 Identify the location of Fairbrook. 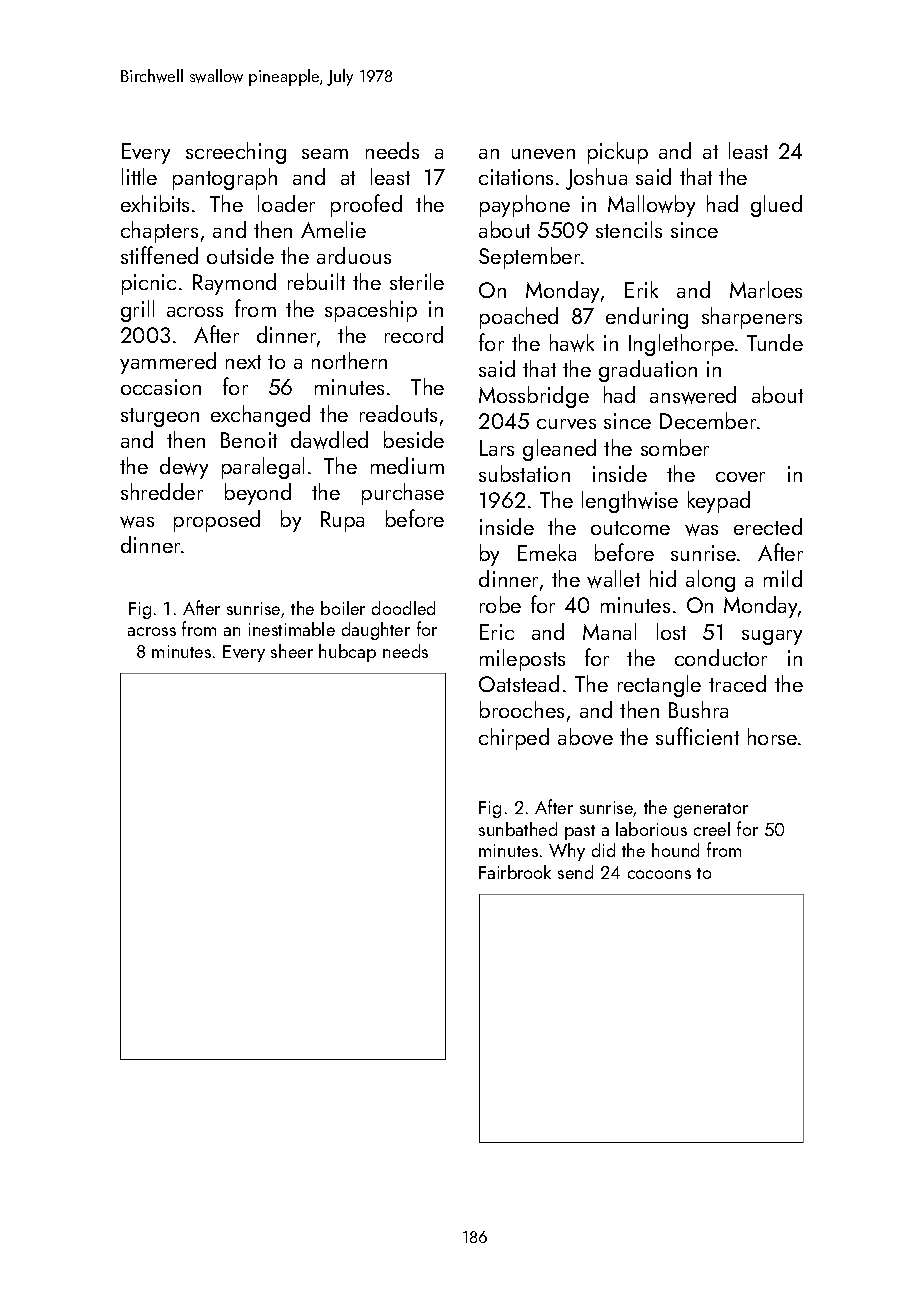
(515, 872).
